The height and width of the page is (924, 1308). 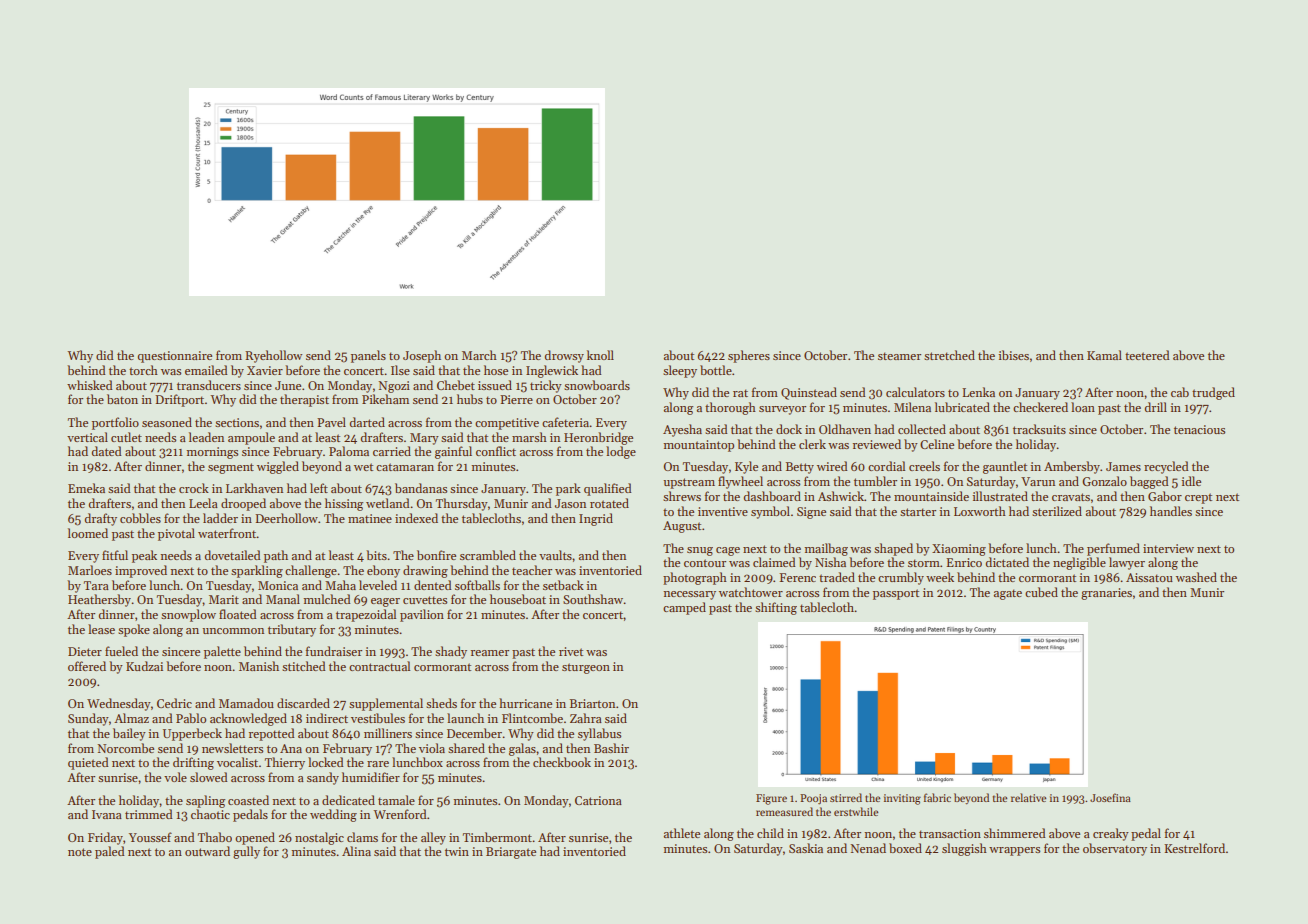 I want to click on tenacious, so click(x=1199, y=429).
